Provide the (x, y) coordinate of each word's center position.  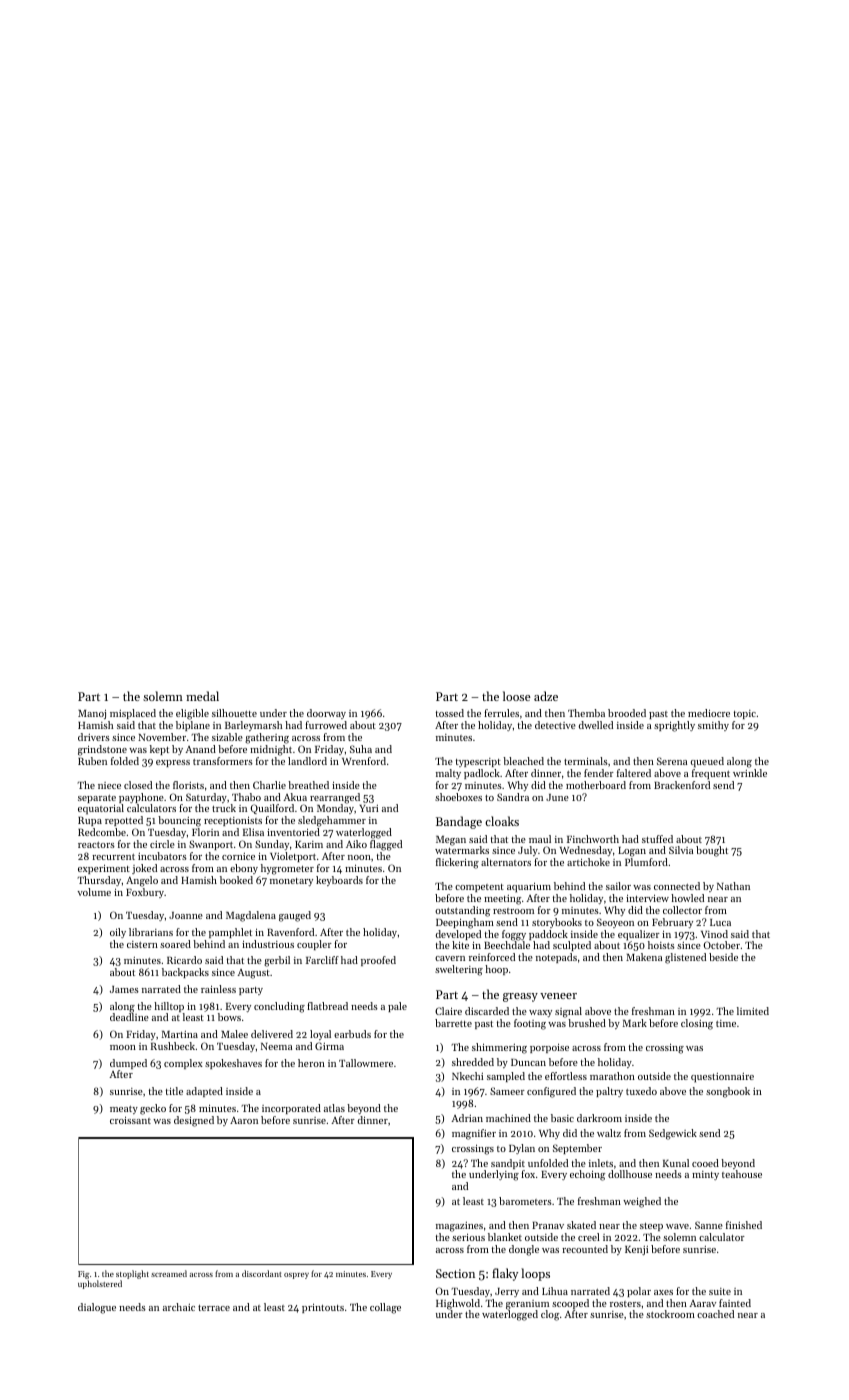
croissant (130, 1120)
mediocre (709, 713)
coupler (314, 945)
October (721, 945)
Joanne (186, 915)
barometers (525, 1201)
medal (202, 696)
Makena (644, 957)
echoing (587, 1175)
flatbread (327, 1006)
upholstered (100, 1284)
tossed (450, 713)
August (253, 974)
